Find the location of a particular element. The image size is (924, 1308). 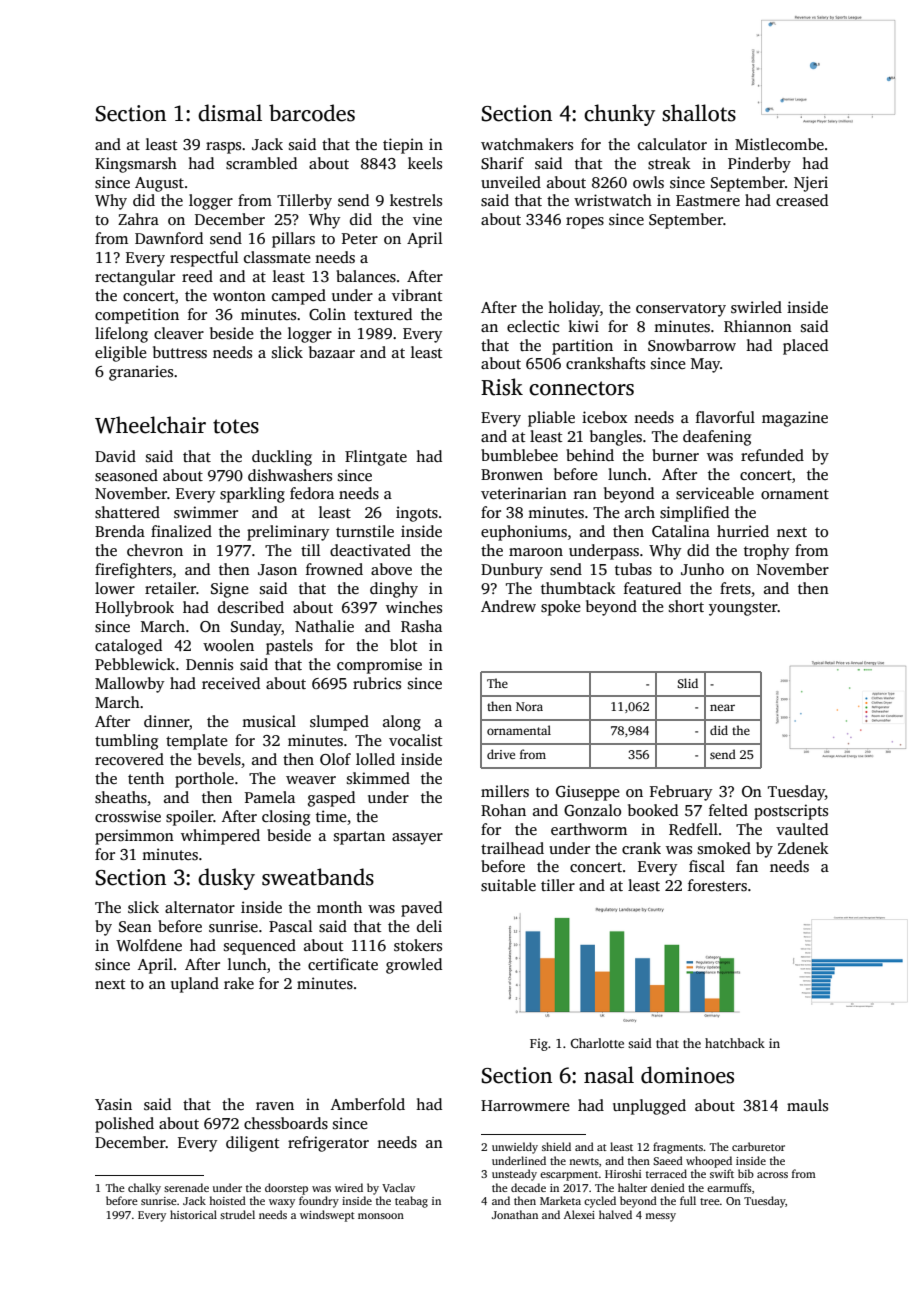

Harrowmere is located at coordinates (525, 1105).
